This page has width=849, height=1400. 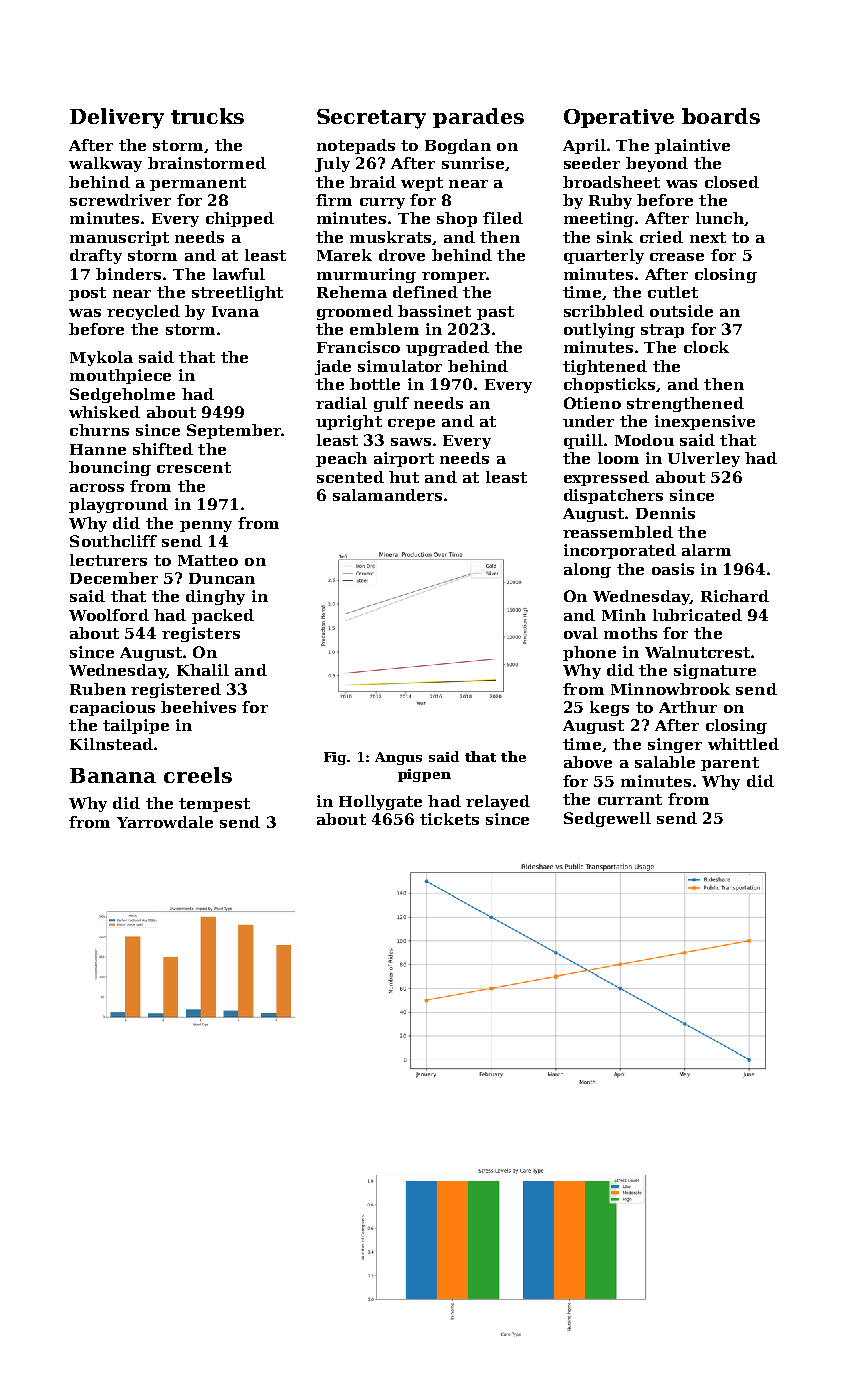 I want to click on Sedgewell, so click(x=607, y=819).
